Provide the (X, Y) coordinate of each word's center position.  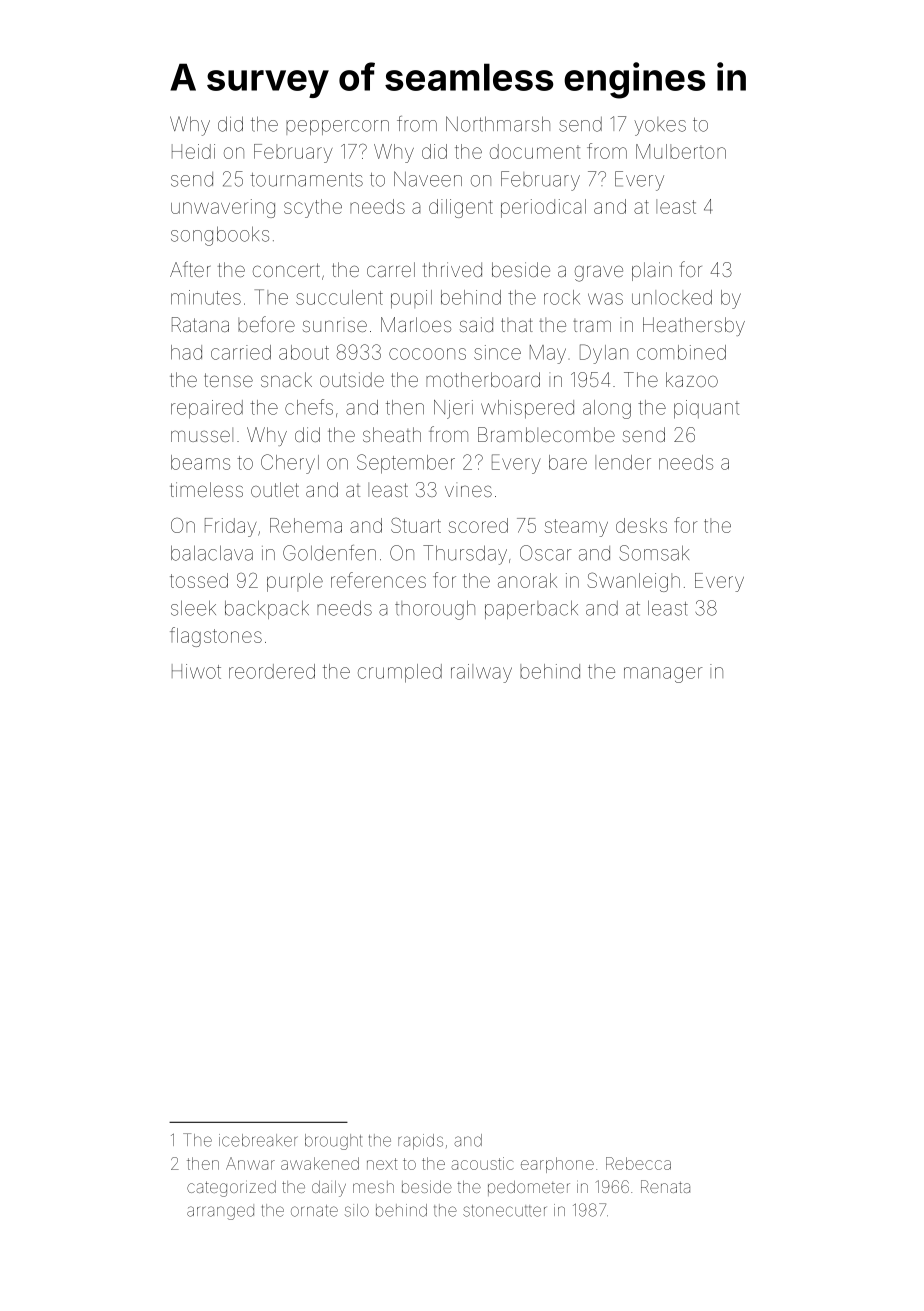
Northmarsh (498, 124)
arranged (220, 1212)
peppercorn (337, 127)
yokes (660, 126)
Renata (665, 1186)
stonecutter (504, 1211)
